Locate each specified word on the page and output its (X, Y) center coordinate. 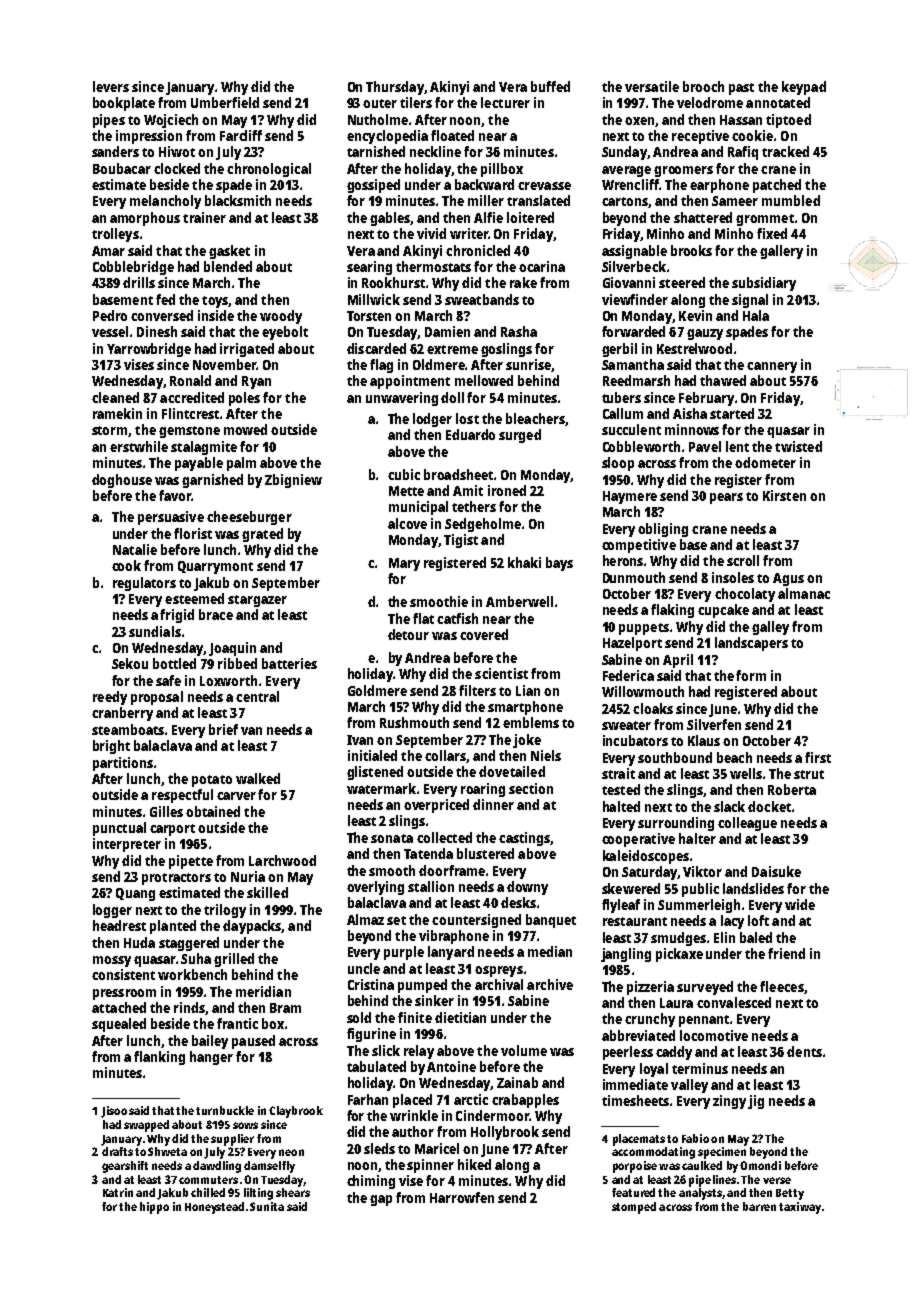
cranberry (122, 714)
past (741, 89)
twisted (798, 446)
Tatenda (428, 853)
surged (520, 436)
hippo (154, 1208)
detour (408, 634)
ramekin (117, 413)
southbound (675, 757)
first (818, 757)
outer (380, 103)
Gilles (166, 811)
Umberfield (225, 102)
